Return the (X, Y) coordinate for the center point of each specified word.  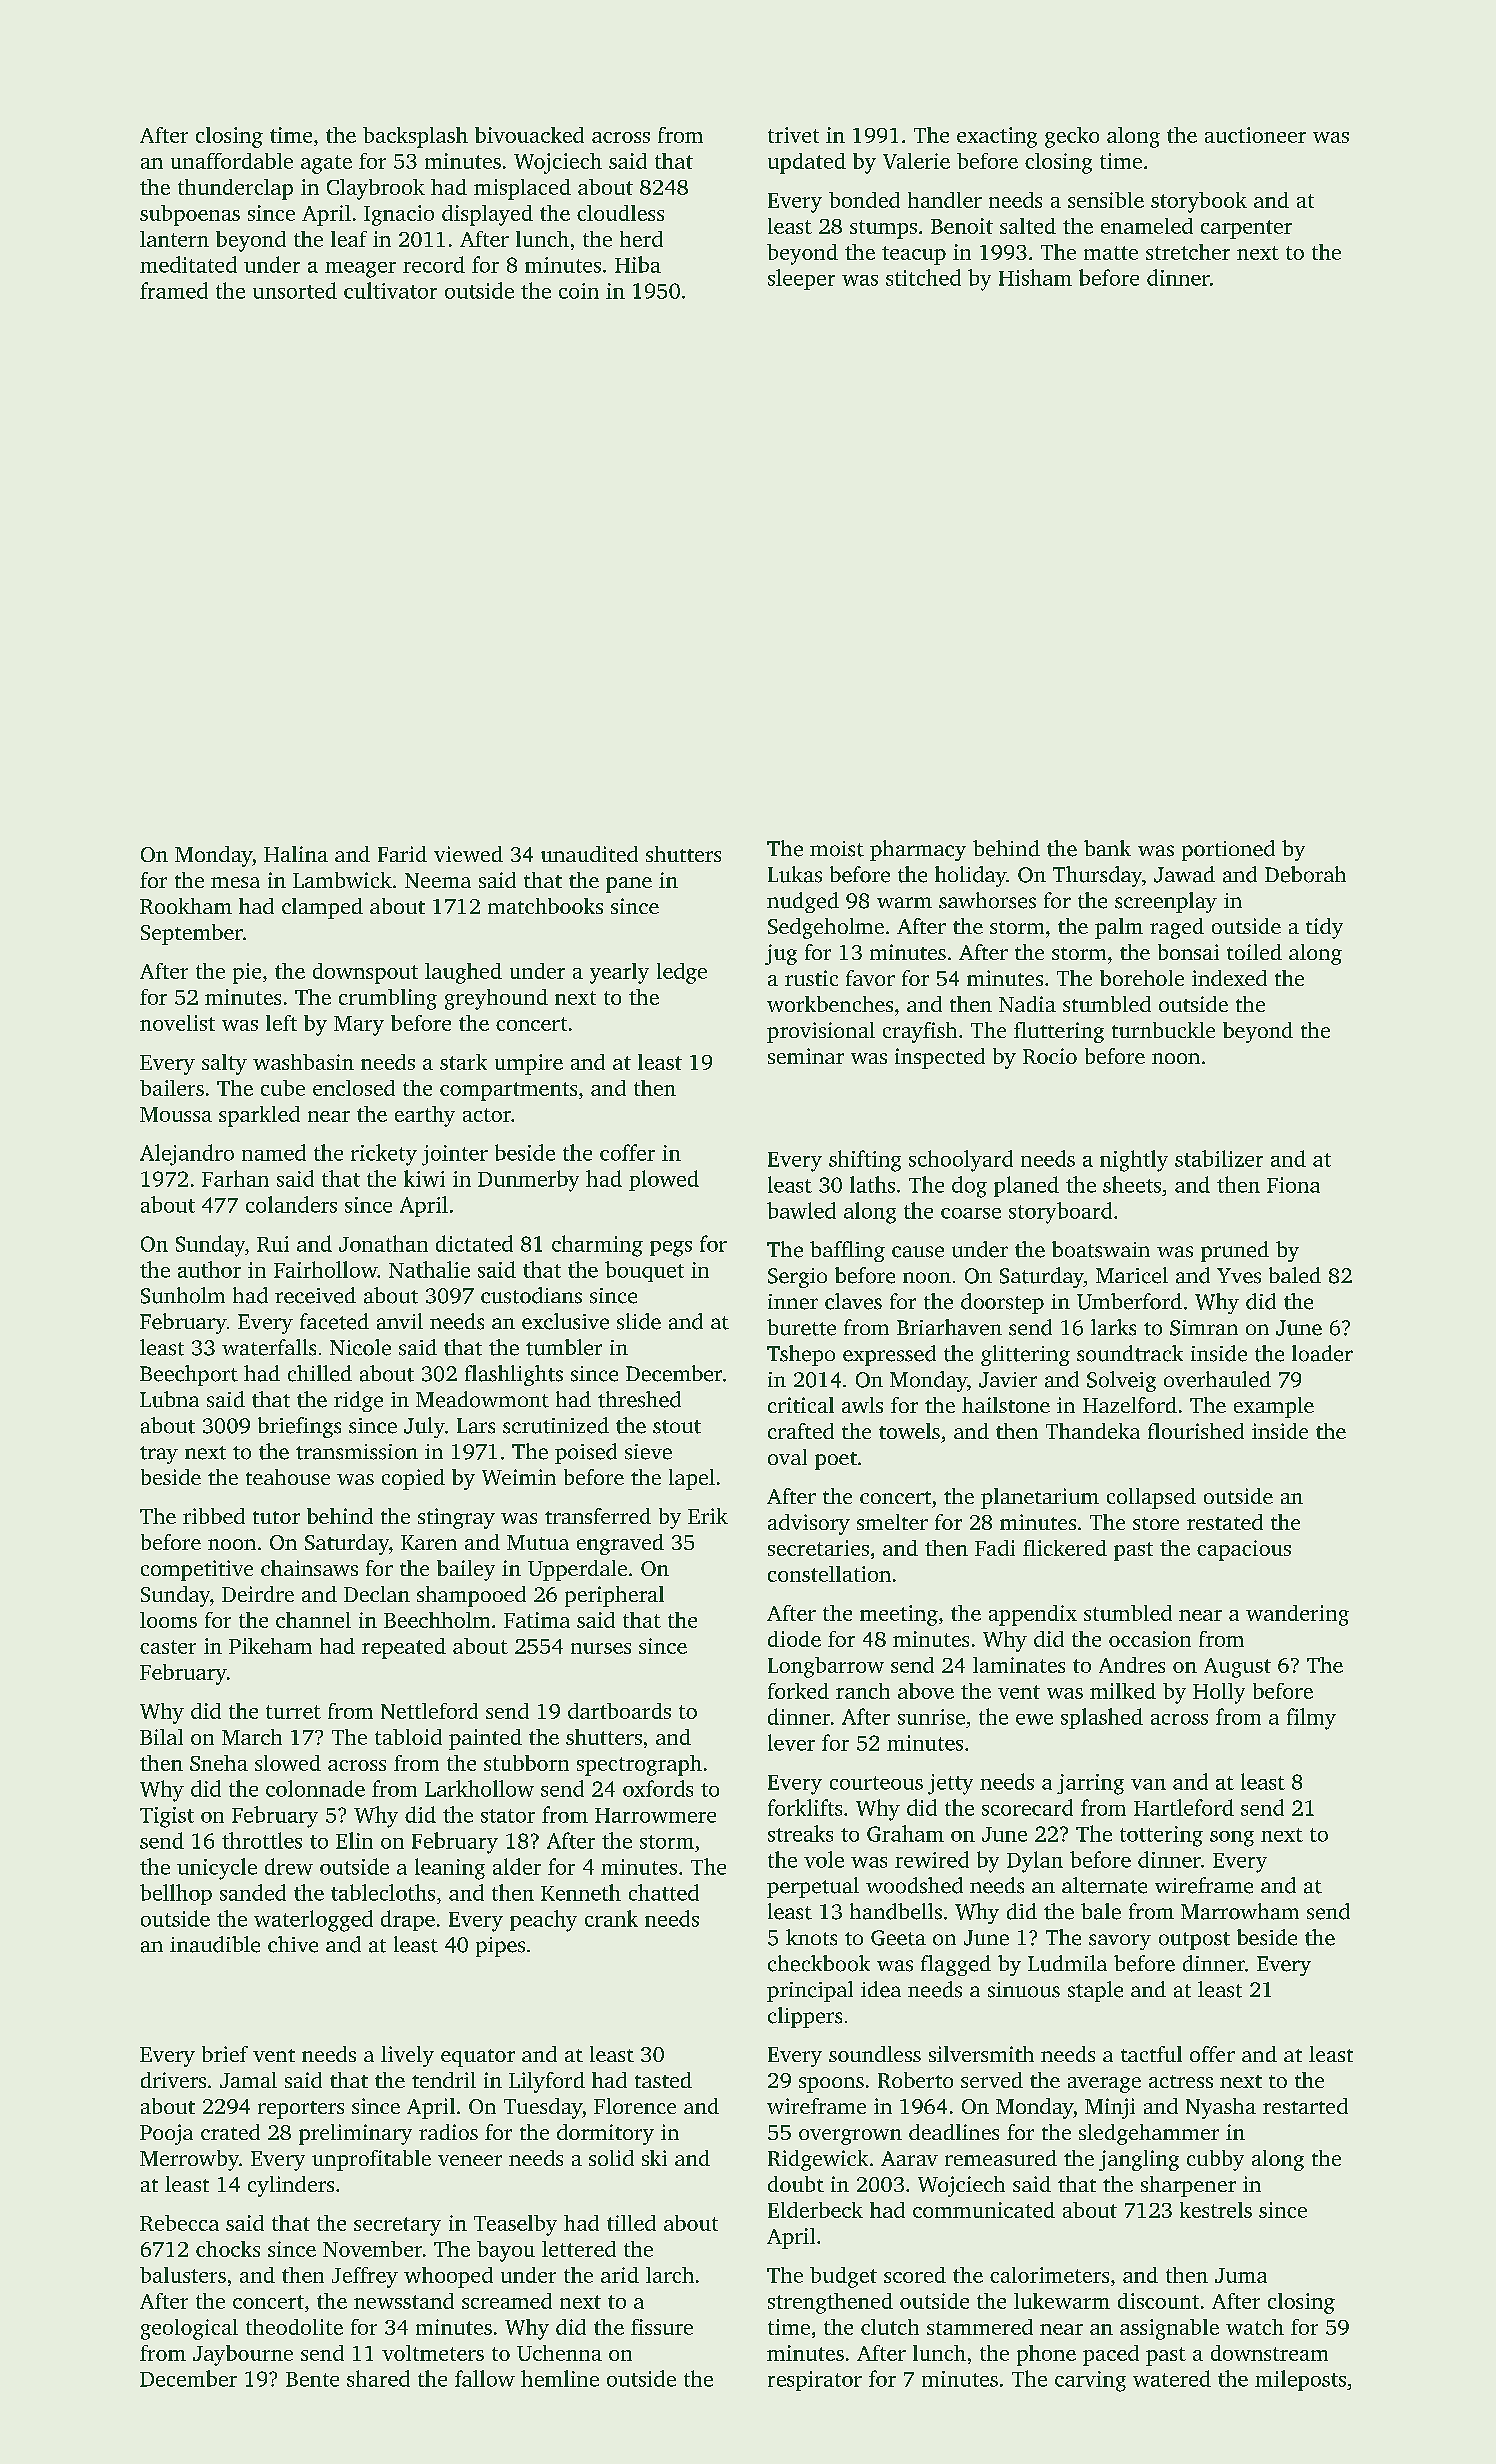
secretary (397, 2226)
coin (579, 291)
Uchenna (559, 2353)
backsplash (415, 137)
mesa (235, 882)
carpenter (1246, 229)
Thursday (1097, 876)
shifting (865, 1161)
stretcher (1188, 252)
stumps (883, 229)
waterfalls (269, 1347)
